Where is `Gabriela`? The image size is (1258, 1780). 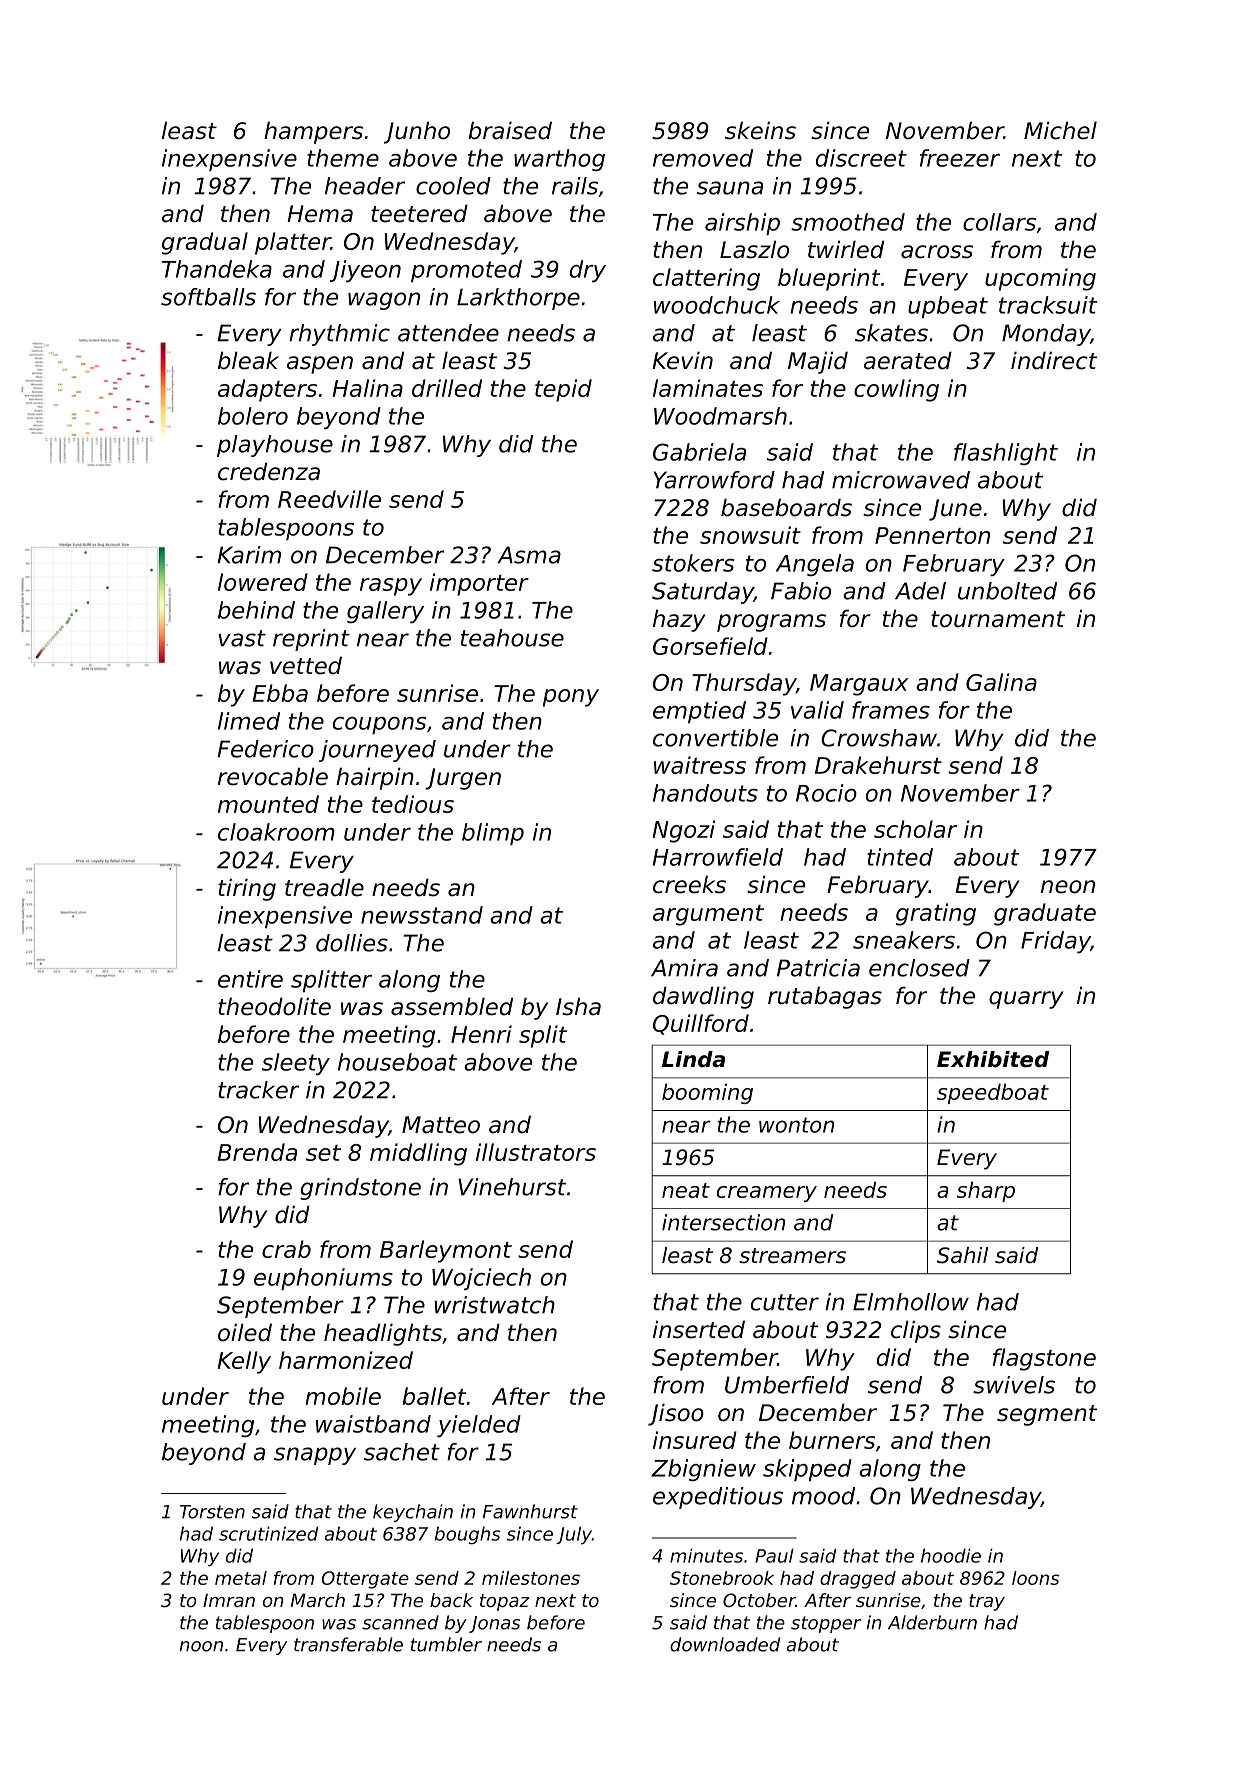 Gabriela is located at coordinates (699, 452).
